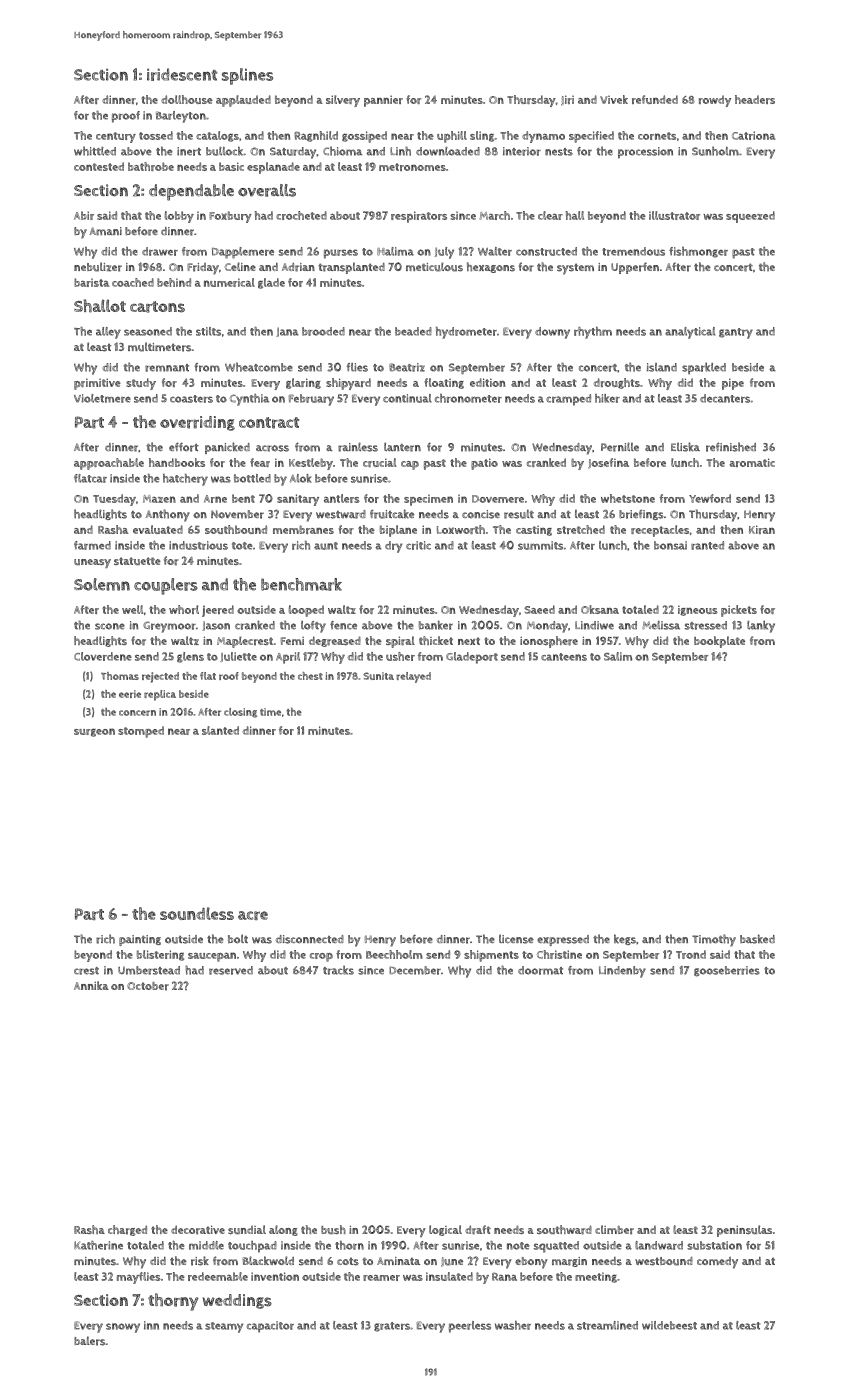 This image has width=849, height=1400. What do you see at coordinates (564, 657) in the image?
I see `canteens` at bounding box center [564, 657].
